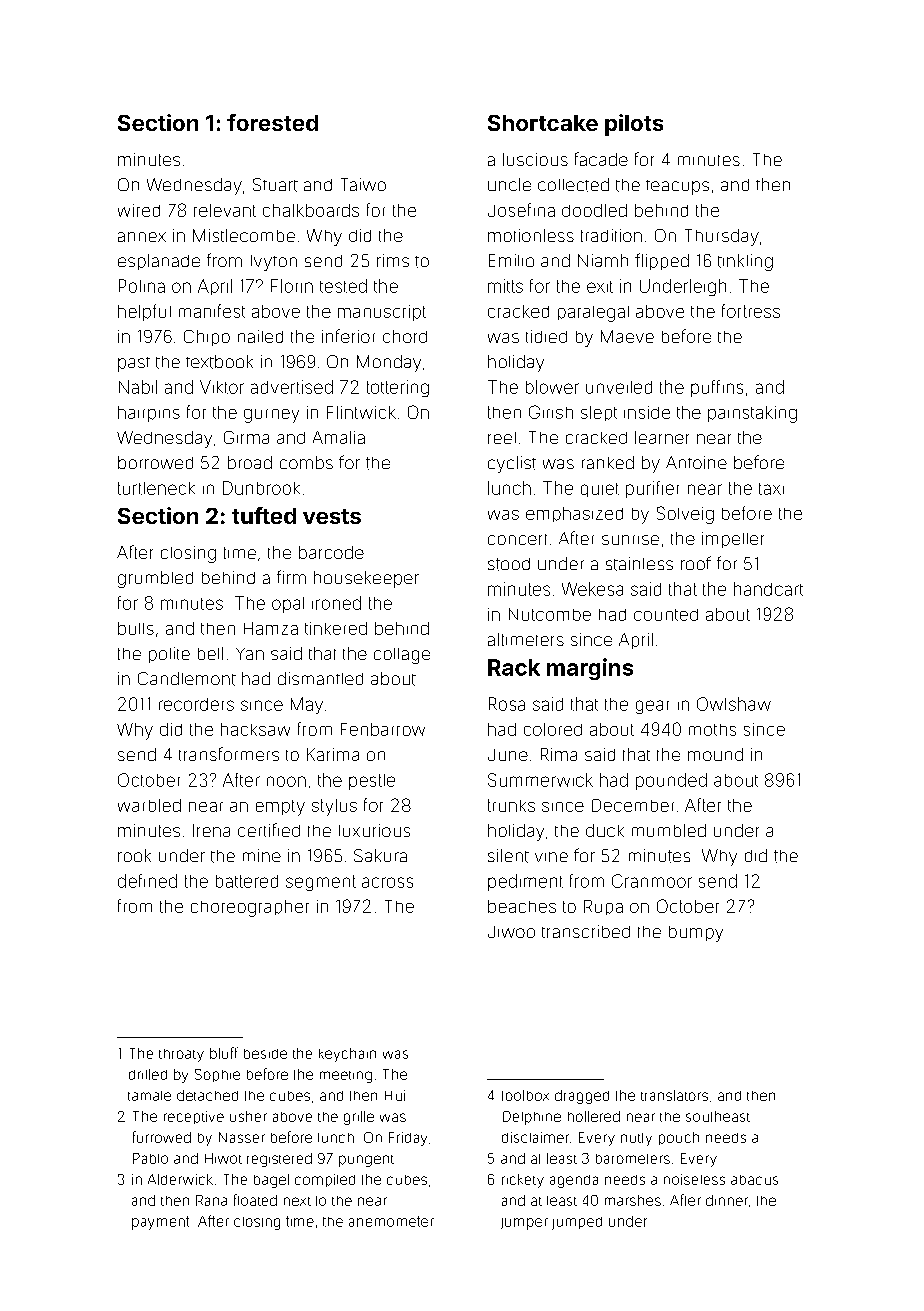 The image size is (924, 1311). I want to click on luxurious, so click(374, 830).
